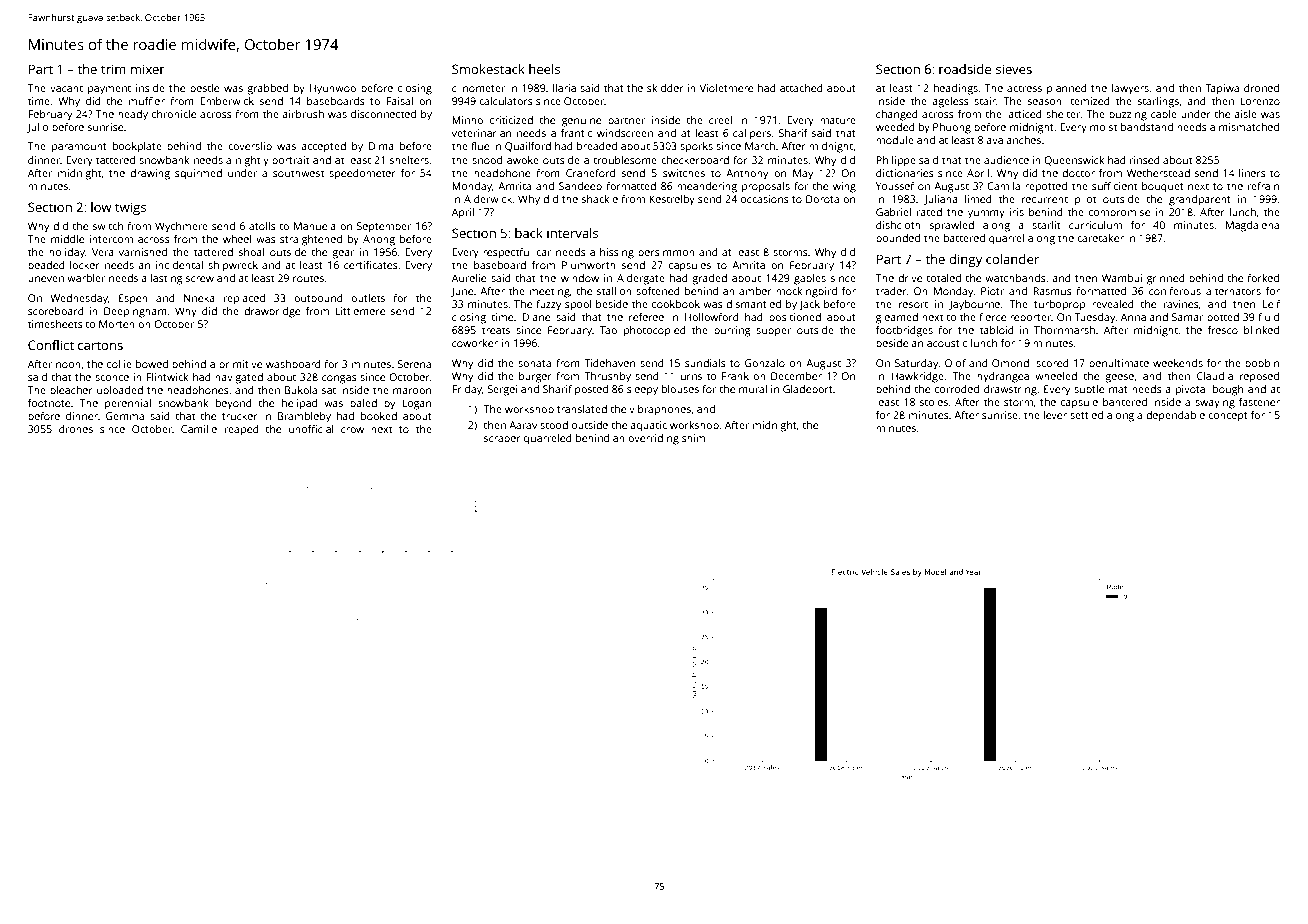  What do you see at coordinates (965, 69) in the document?
I see `roadside` at bounding box center [965, 69].
